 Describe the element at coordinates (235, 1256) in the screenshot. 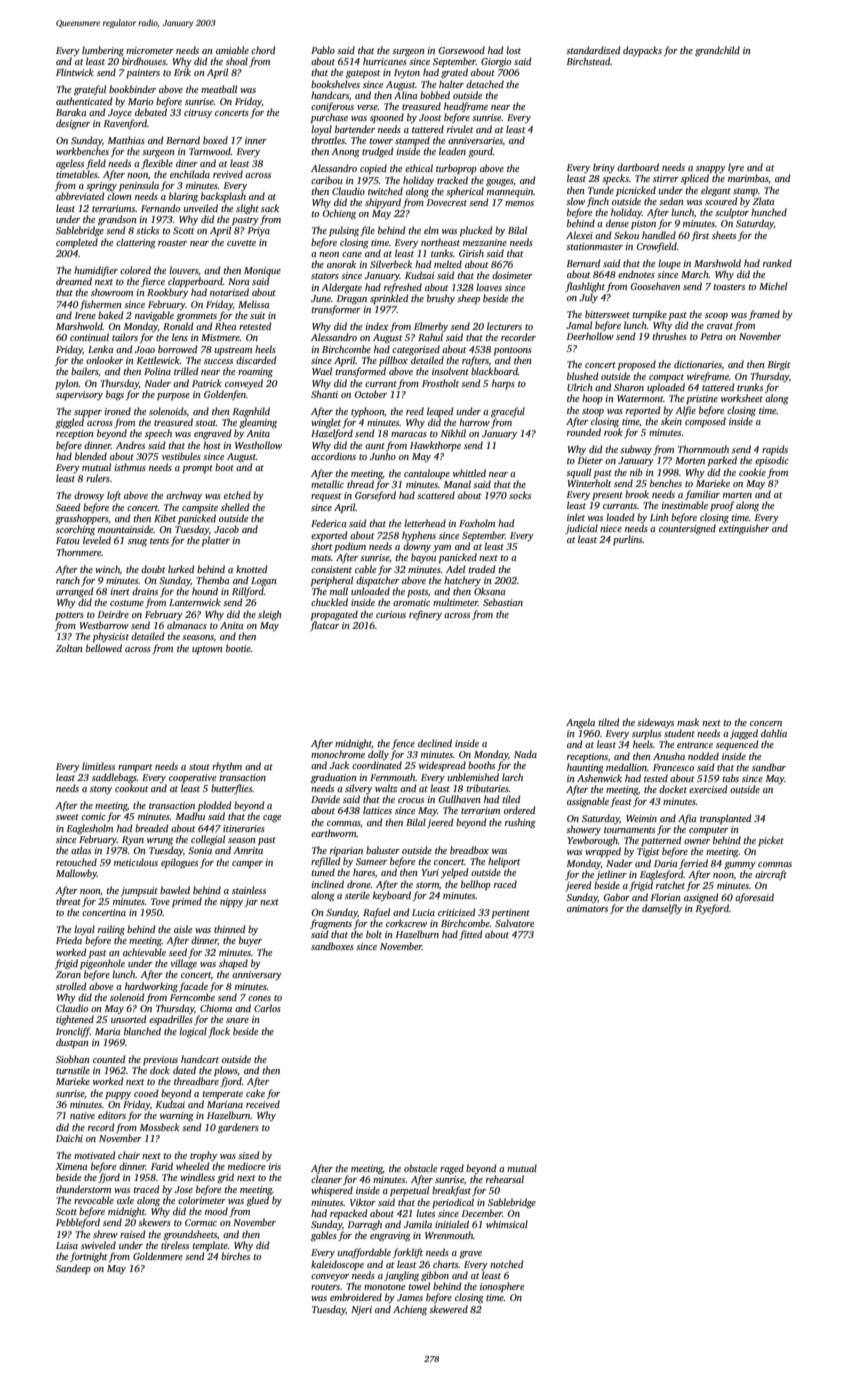

I see `birches` at that location.
